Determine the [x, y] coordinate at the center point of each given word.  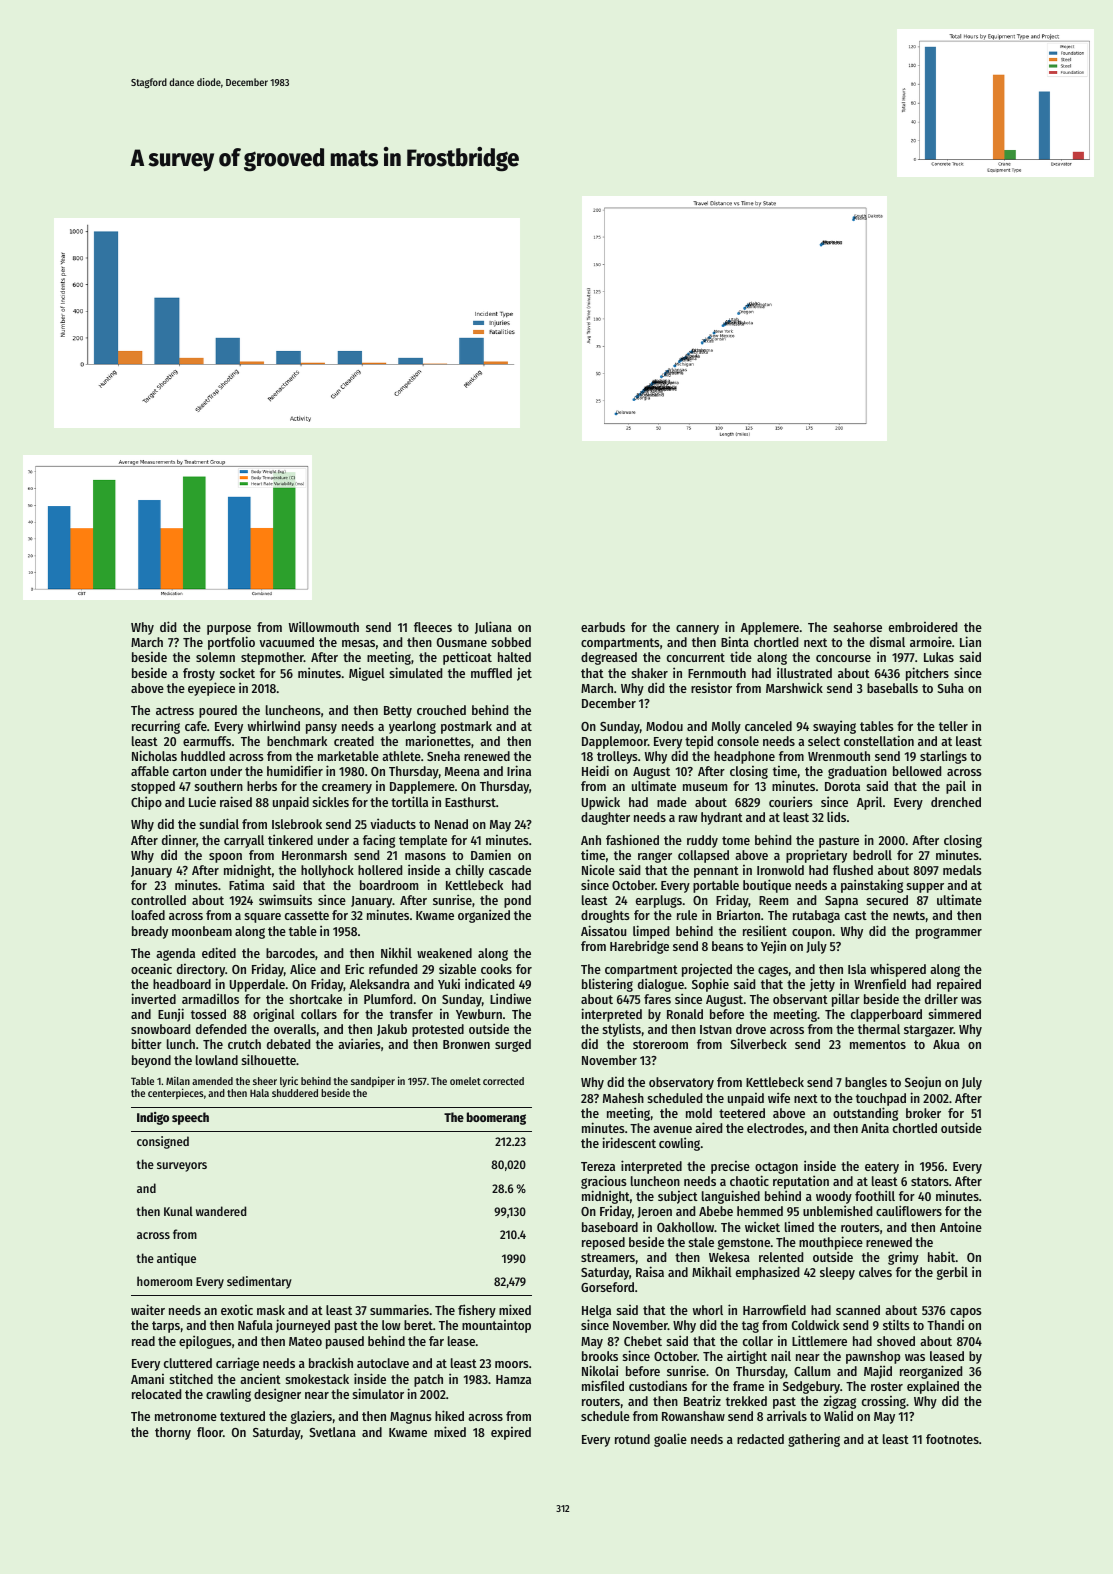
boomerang [496, 1118]
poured [218, 711]
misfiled [603, 1385]
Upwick [601, 803]
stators [930, 1181]
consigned [163, 1142]
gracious [604, 1182]
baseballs [892, 688]
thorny [173, 1433]
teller [953, 726]
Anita [875, 1127]
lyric [289, 1081]
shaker [650, 673]
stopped [153, 787]
